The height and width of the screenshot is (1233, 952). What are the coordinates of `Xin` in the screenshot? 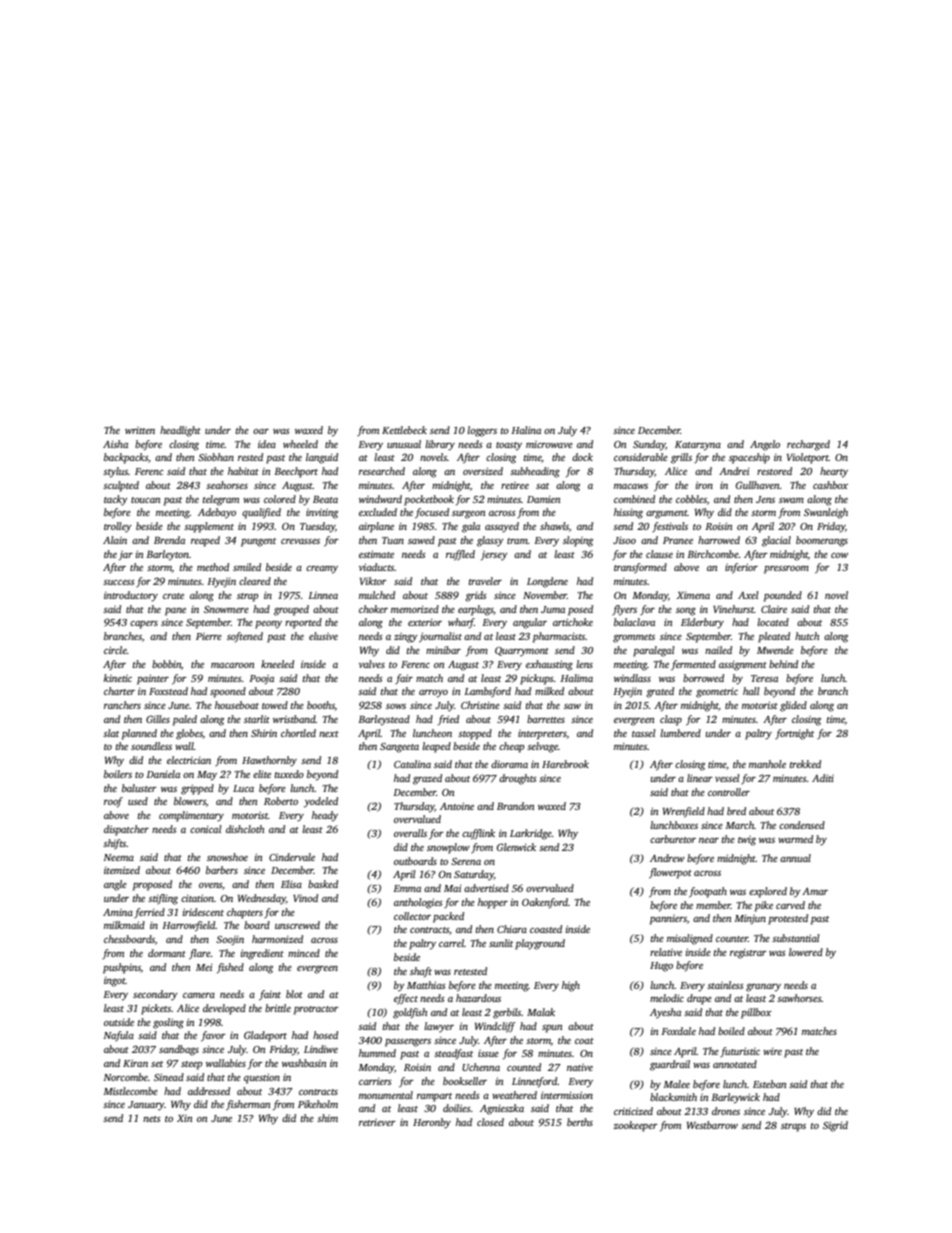 It's located at (184, 1118).
